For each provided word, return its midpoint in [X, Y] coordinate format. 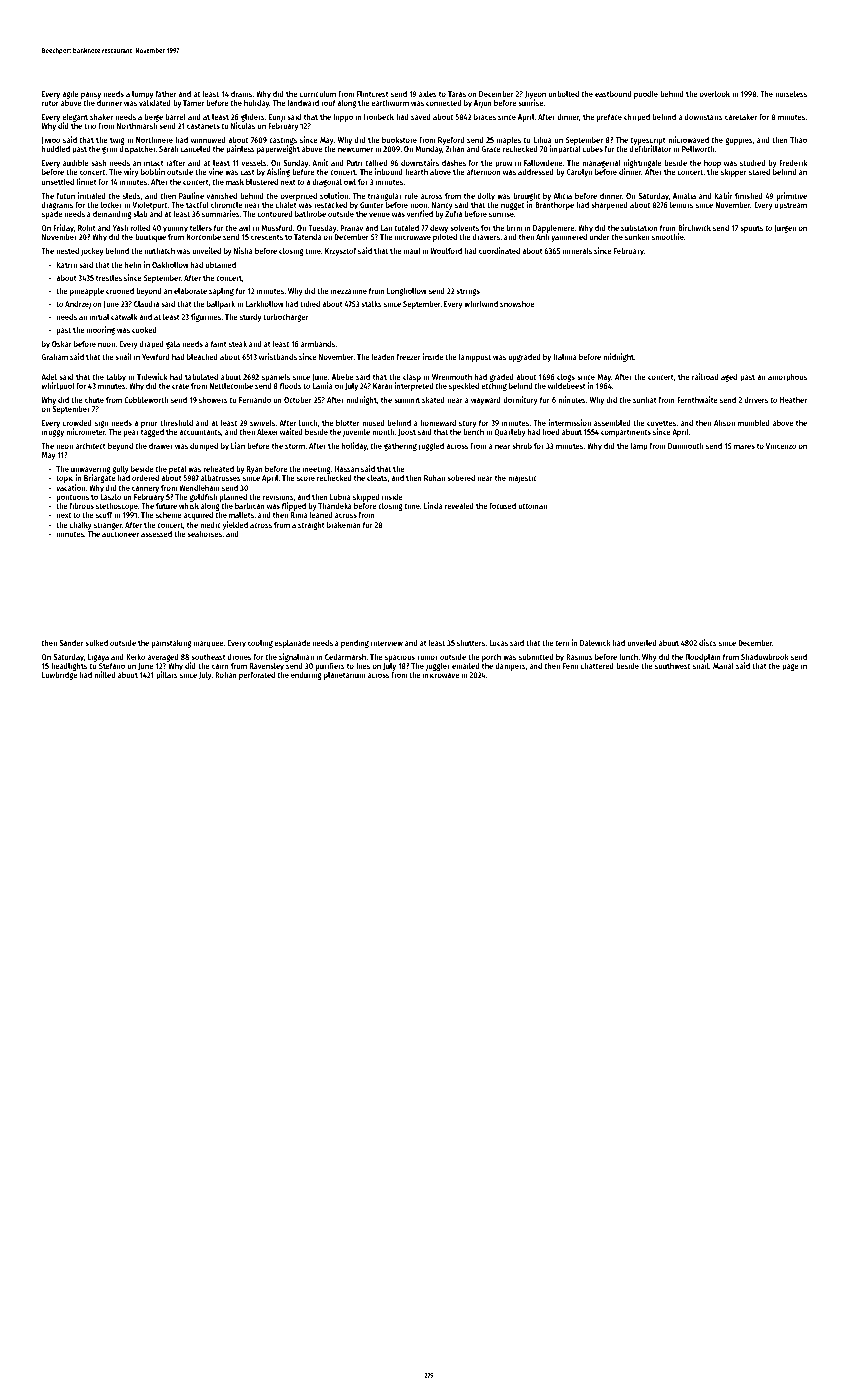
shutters [471, 643]
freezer [409, 357]
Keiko [135, 656]
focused [502, 506]
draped [152, 345]
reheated [219, 469]
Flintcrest [373, 93]
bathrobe [310, 214]
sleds [132, 196]
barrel [176, 117]
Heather [793, 400]
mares [744, 446]
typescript [648, 141]
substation [639, 227]
